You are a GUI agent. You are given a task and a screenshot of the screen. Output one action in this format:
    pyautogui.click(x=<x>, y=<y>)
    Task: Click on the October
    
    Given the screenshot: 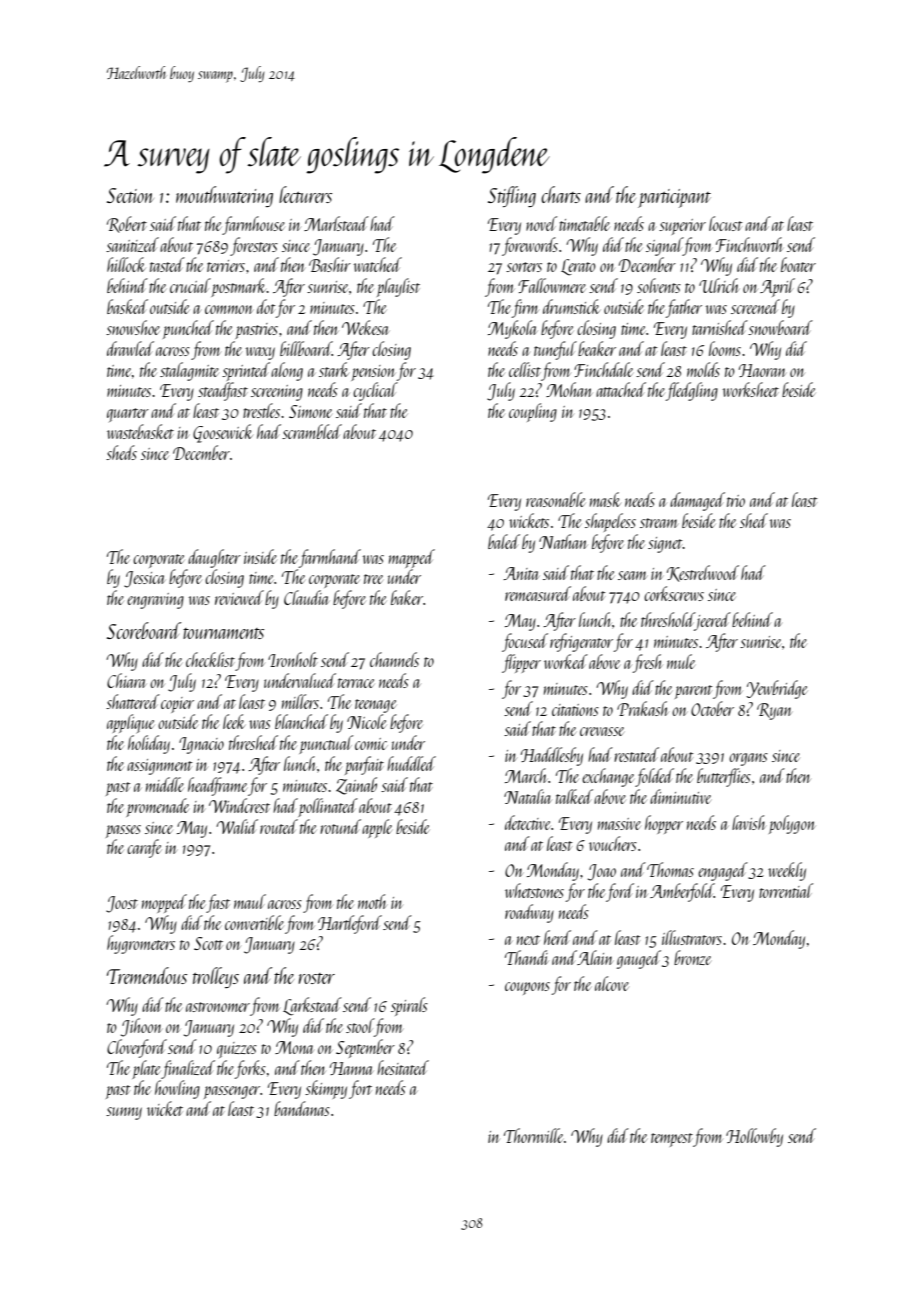 What is the action you would take?
    pyautogui.click(x=712, y=708)
